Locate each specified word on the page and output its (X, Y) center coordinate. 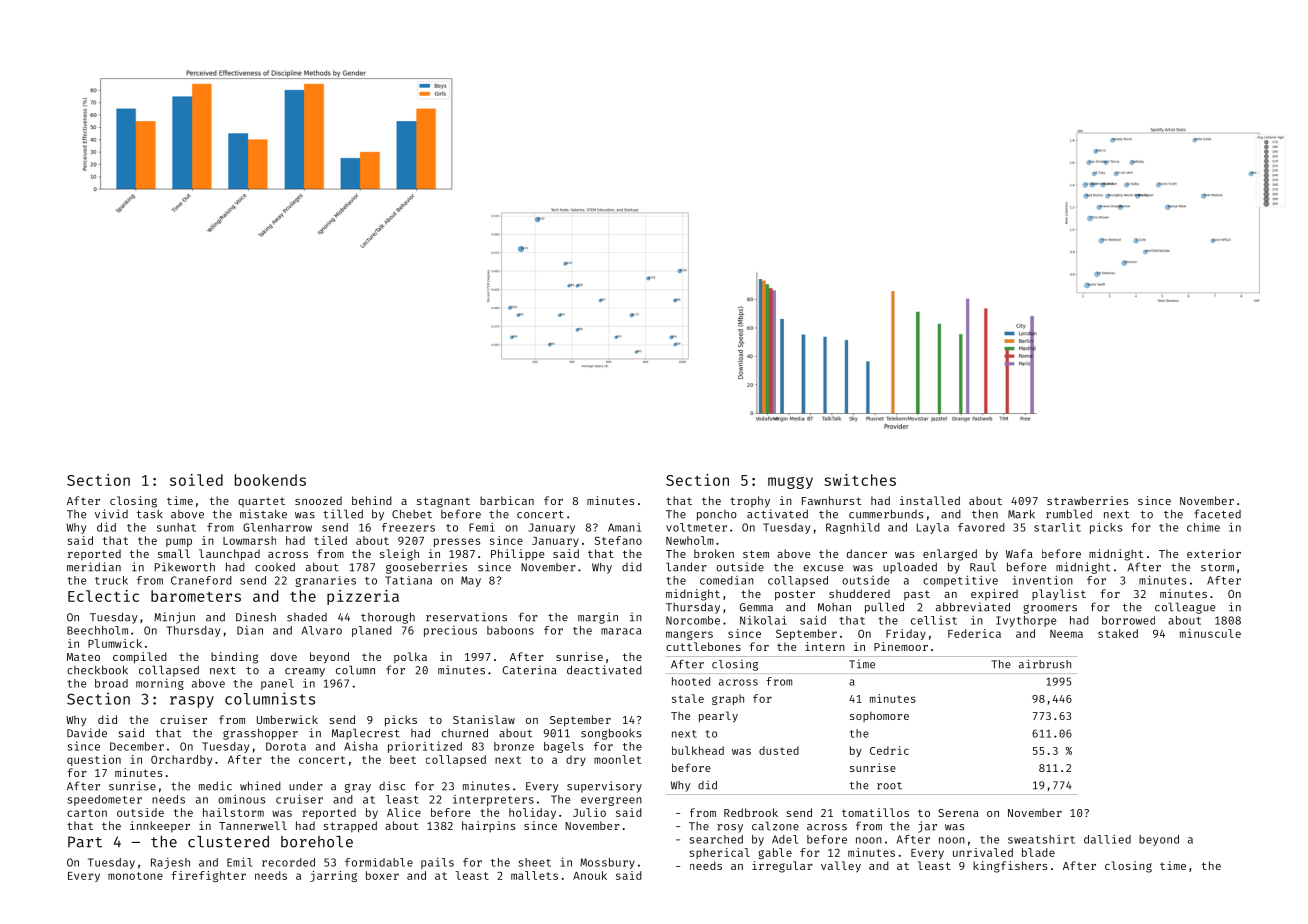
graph (728, 699)
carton (87, 813)
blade (1038, 852)
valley (841, 867)
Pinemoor (901, 646)
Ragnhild (853, 528)
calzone (775, 826)
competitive (960, 581)
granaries (325, 581)
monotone (135, 876)
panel (277, 684)
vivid (111, 514)
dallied (1107, 839)
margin (598, 618)
